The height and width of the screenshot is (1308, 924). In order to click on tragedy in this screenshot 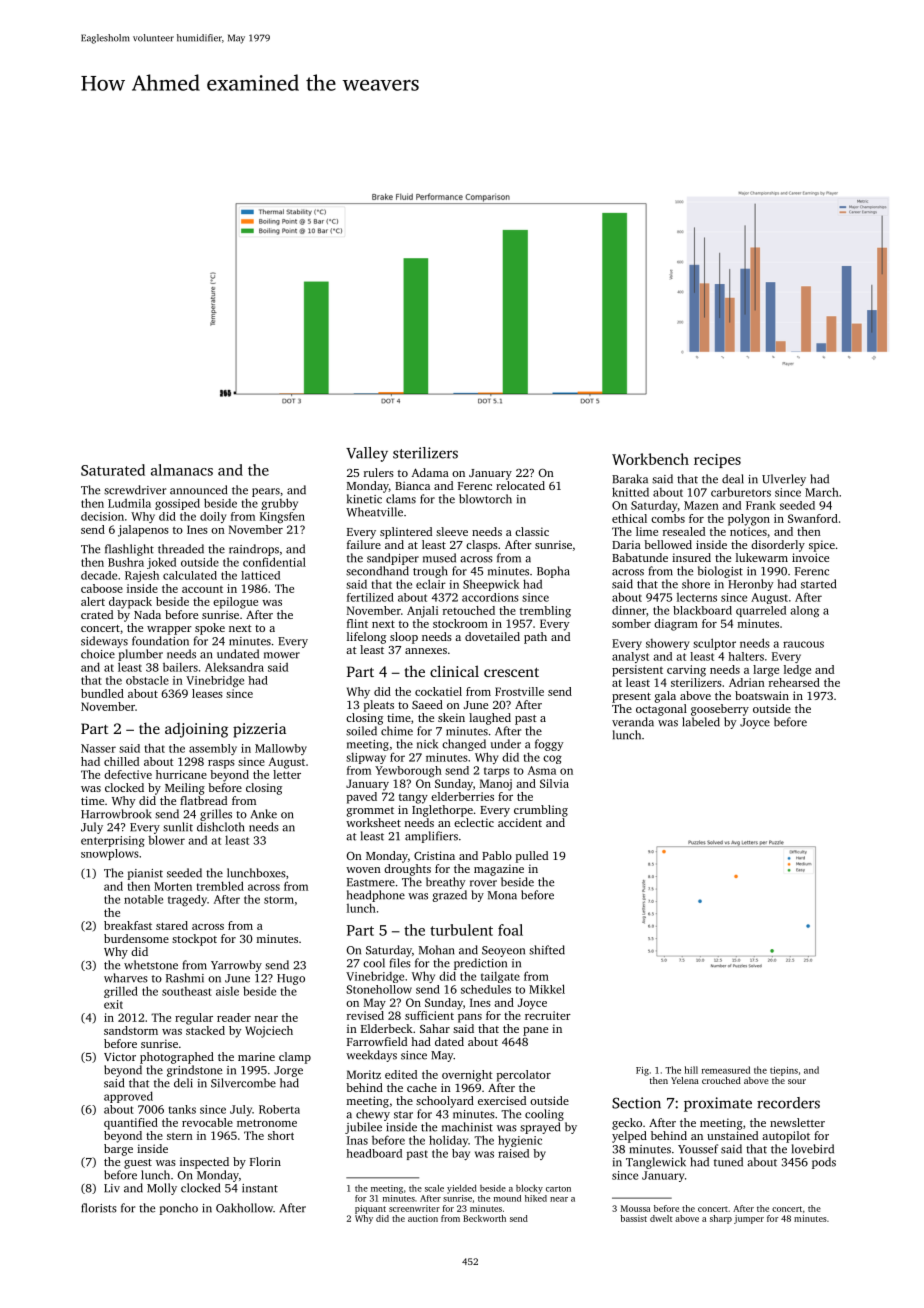, I will do `click(187, 900)`.
